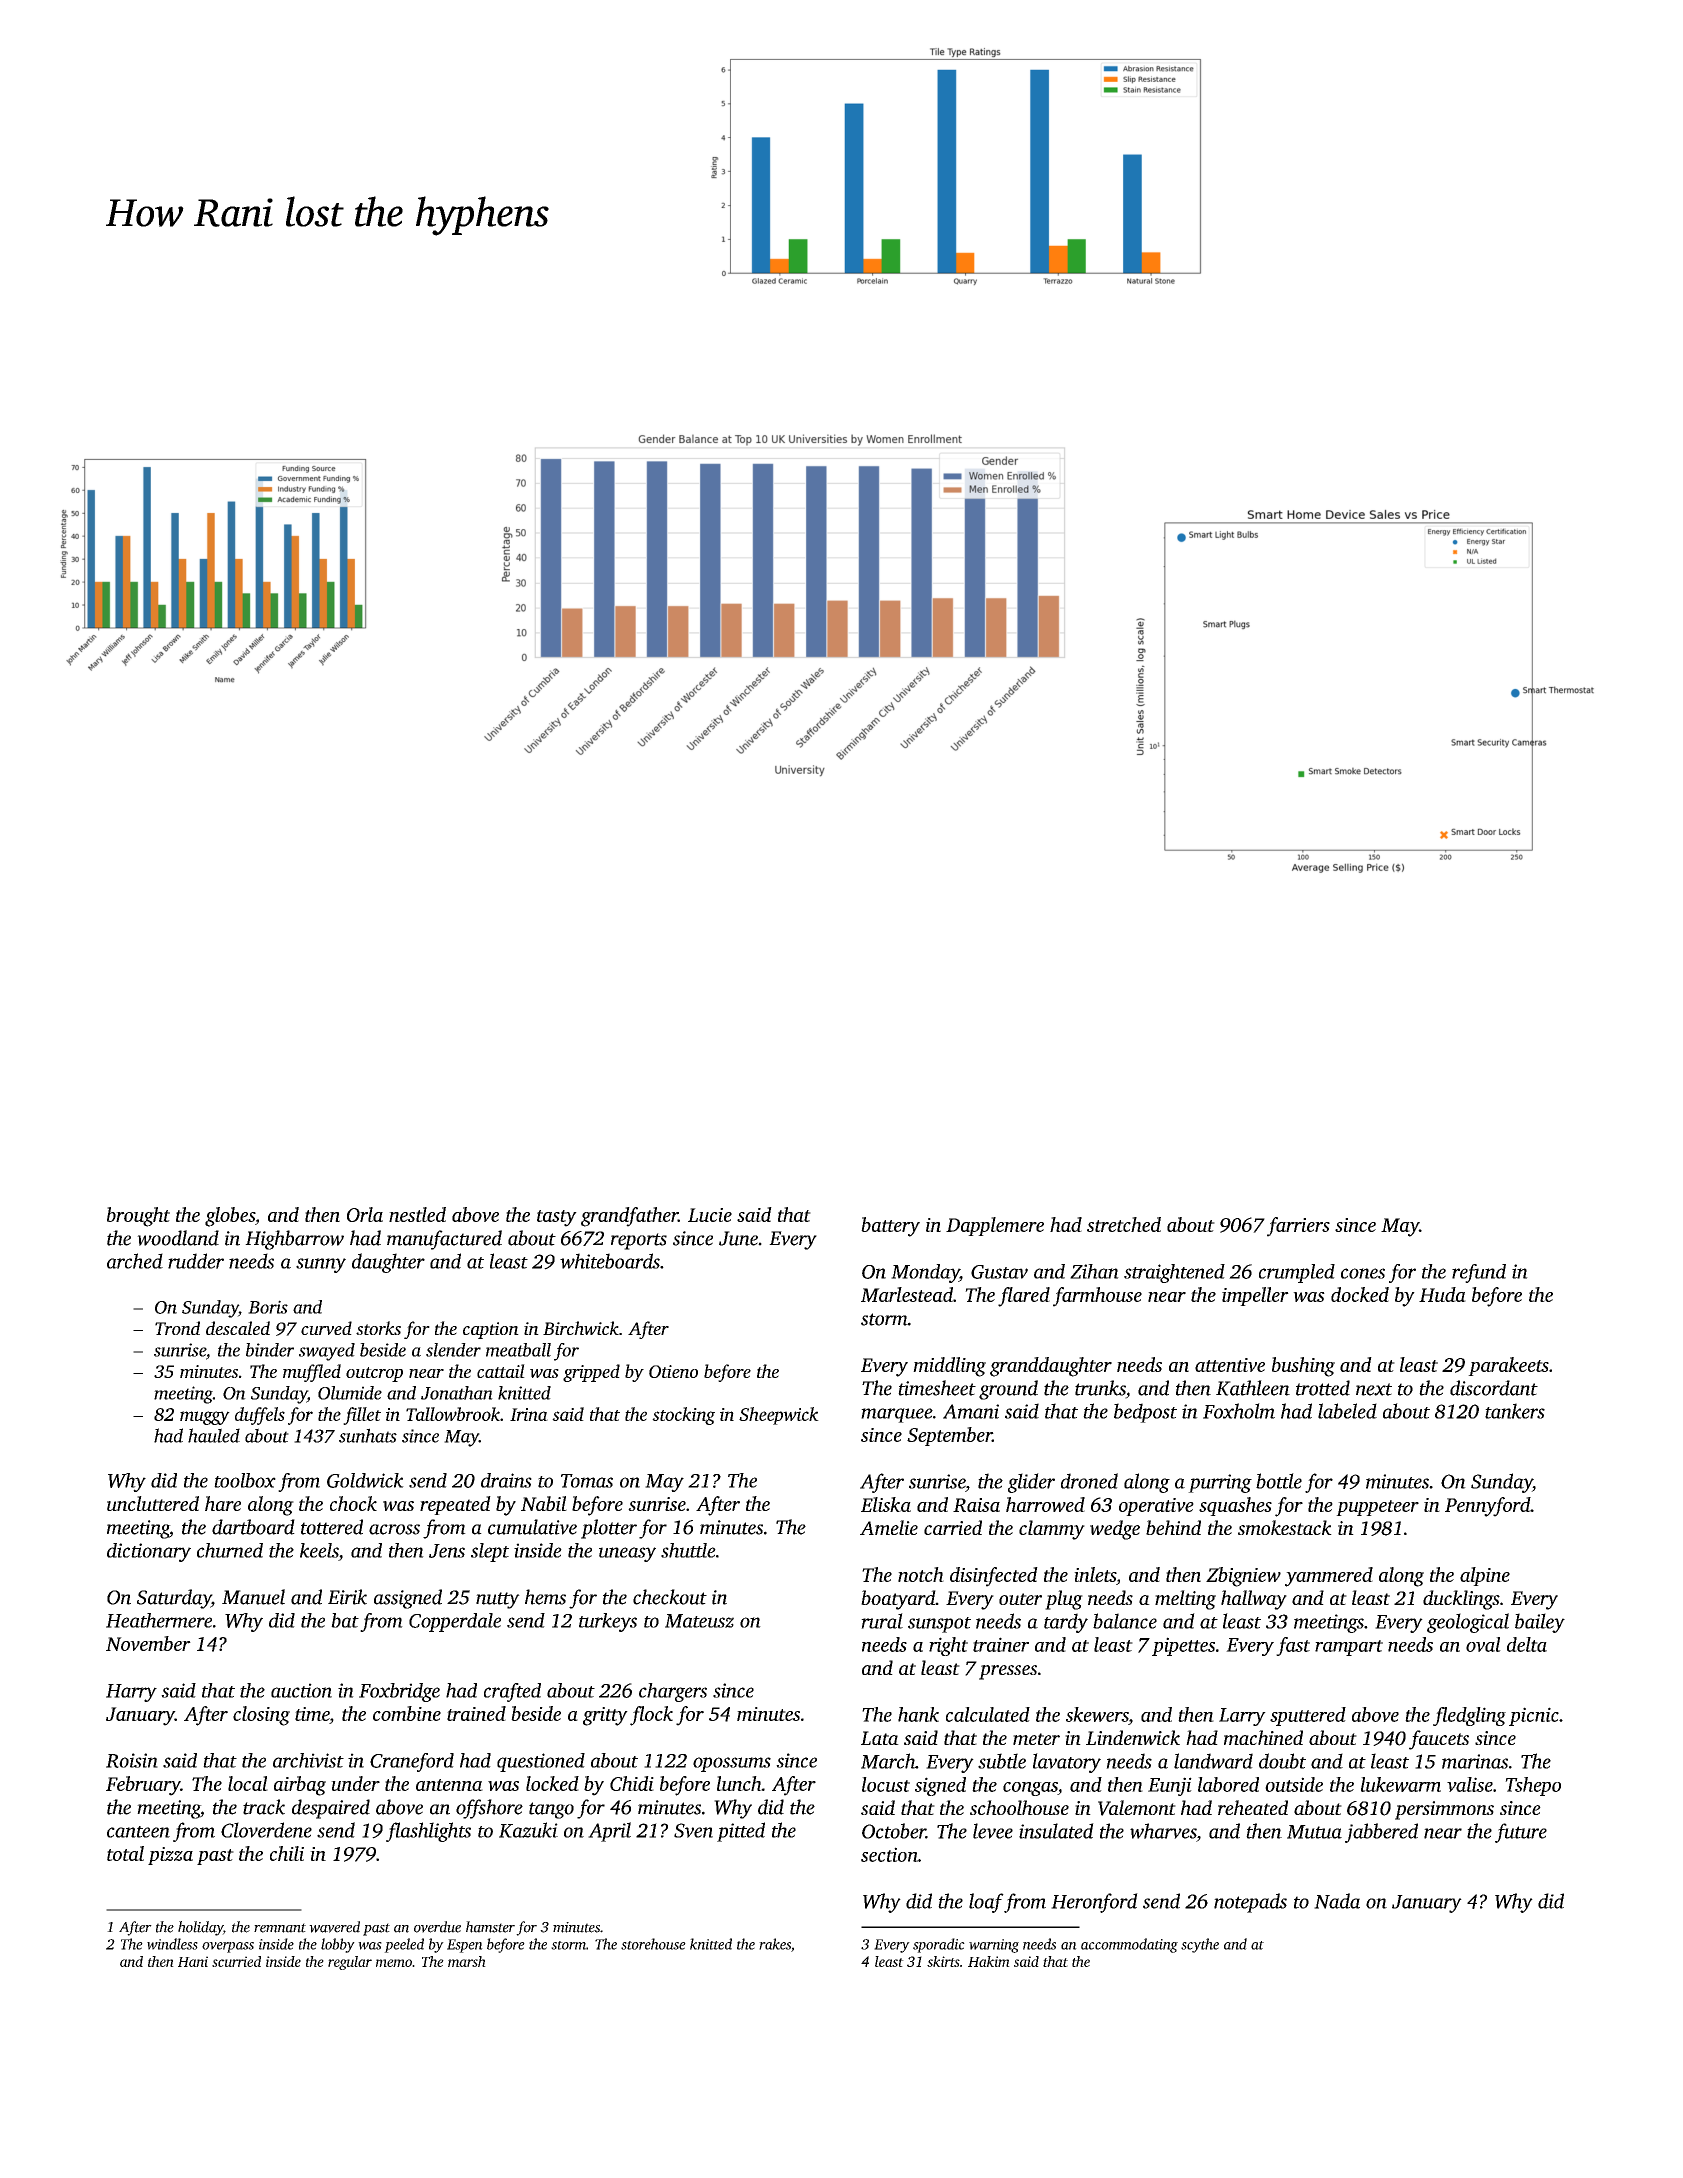 The image size is (1683, 2178). What do you see at coordinates (890, 1227) in the page?
I see `battery` at bounding box center [890, 1227].
